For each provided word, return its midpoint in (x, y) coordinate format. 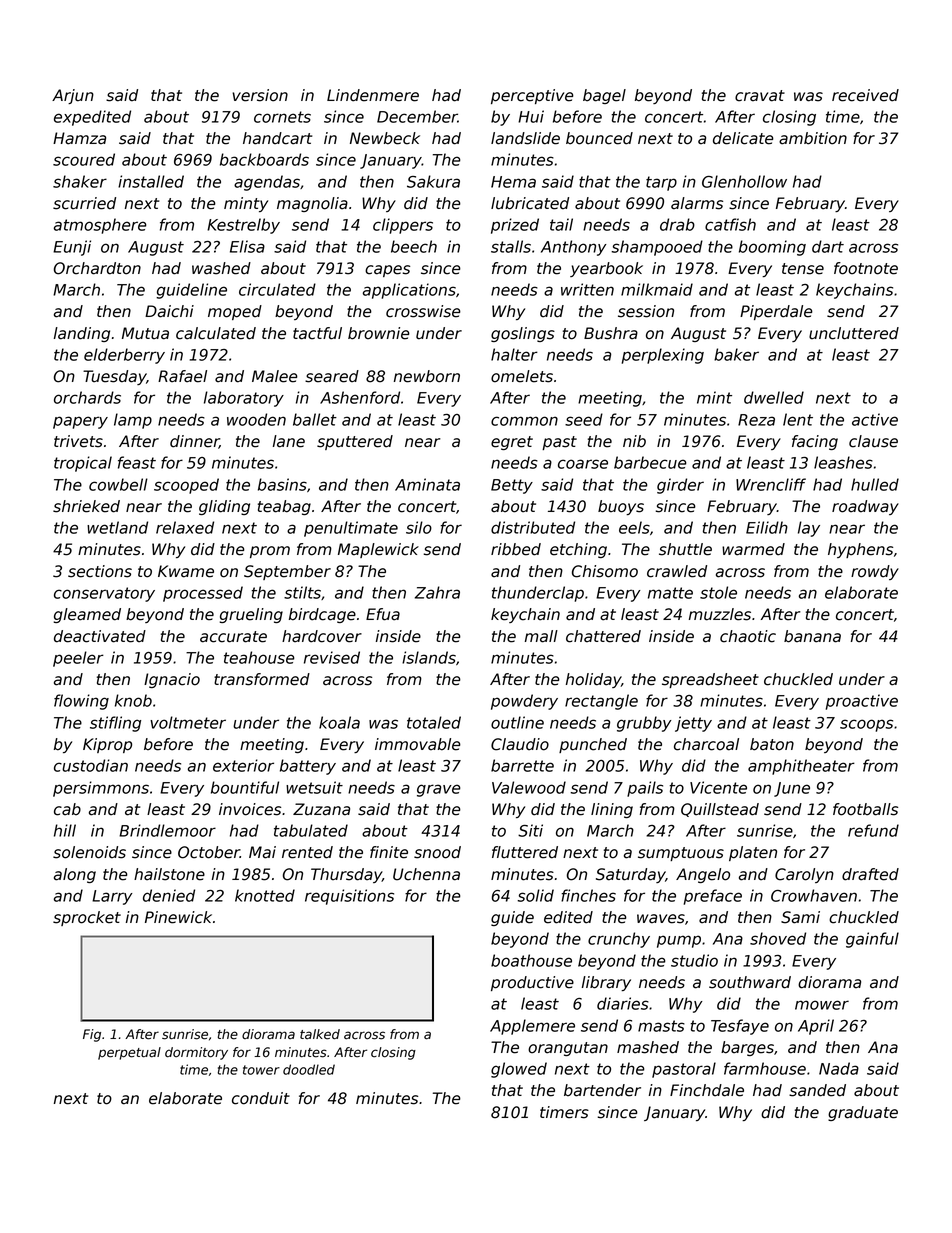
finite (389, 852)
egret (512, 443)
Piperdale (776, 312)
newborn (427, 376)
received (865, 95)
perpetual (129, 1053)
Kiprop (107, 745)
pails (645, 789)
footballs (865, 809)
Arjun (73, 96)
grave (439, 790)
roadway (865, 507)
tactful (317, 333)
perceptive (532, 96)
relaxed (185, 527)
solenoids (89, 852)
